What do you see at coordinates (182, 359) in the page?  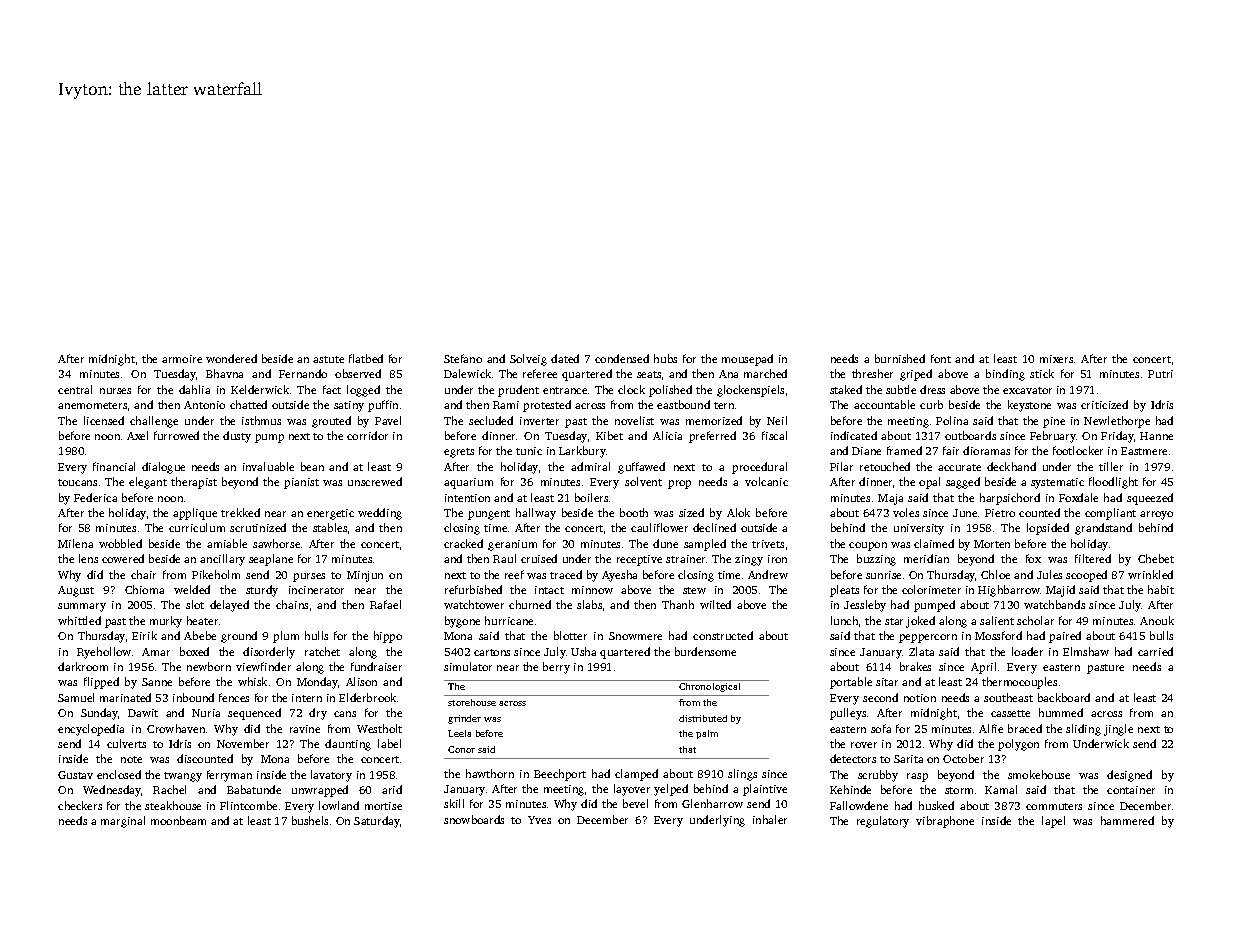 I see `armoire` at bounding box center [182, 359].
